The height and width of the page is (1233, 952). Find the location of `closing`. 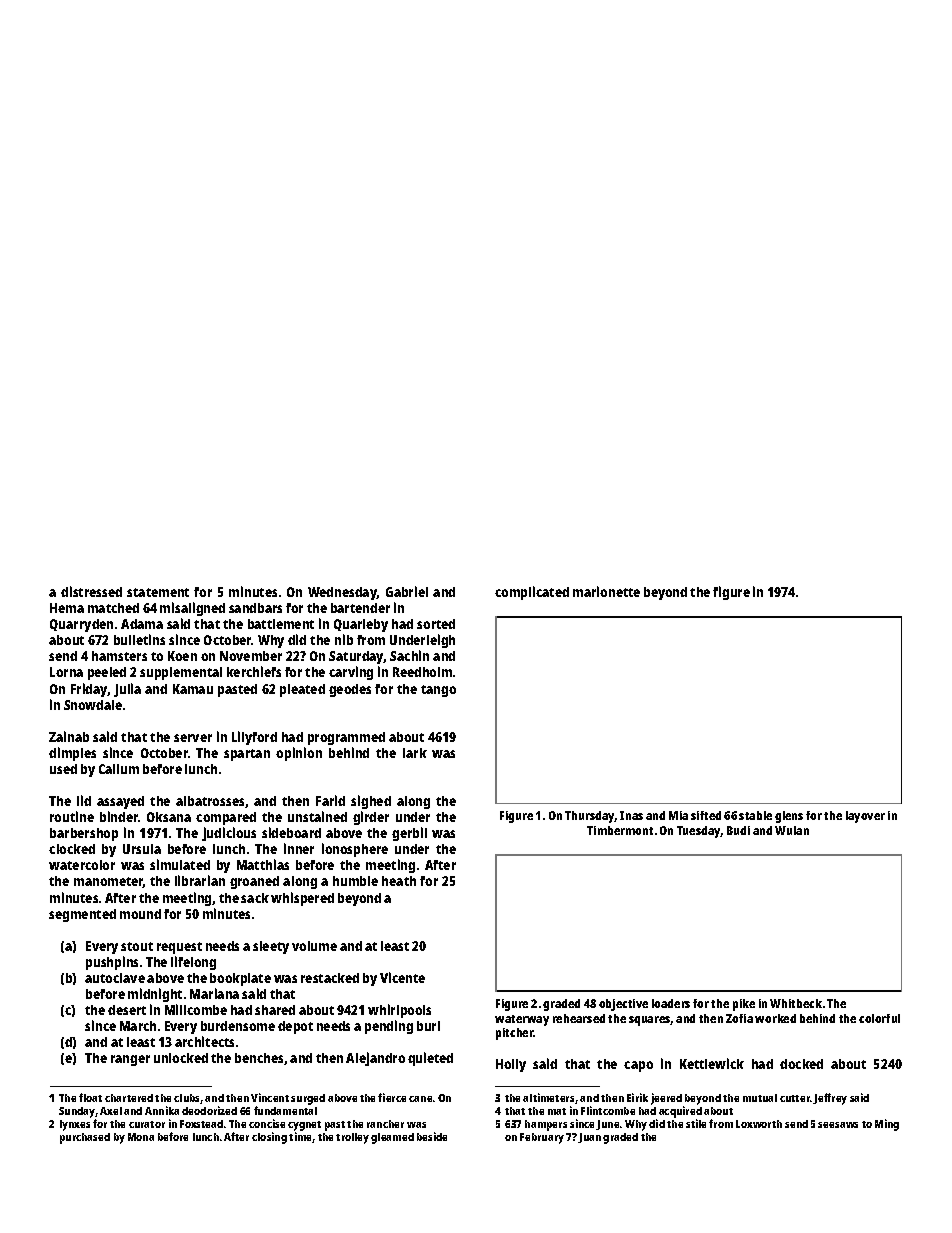

closing is located at coordinates (269, 1138).
